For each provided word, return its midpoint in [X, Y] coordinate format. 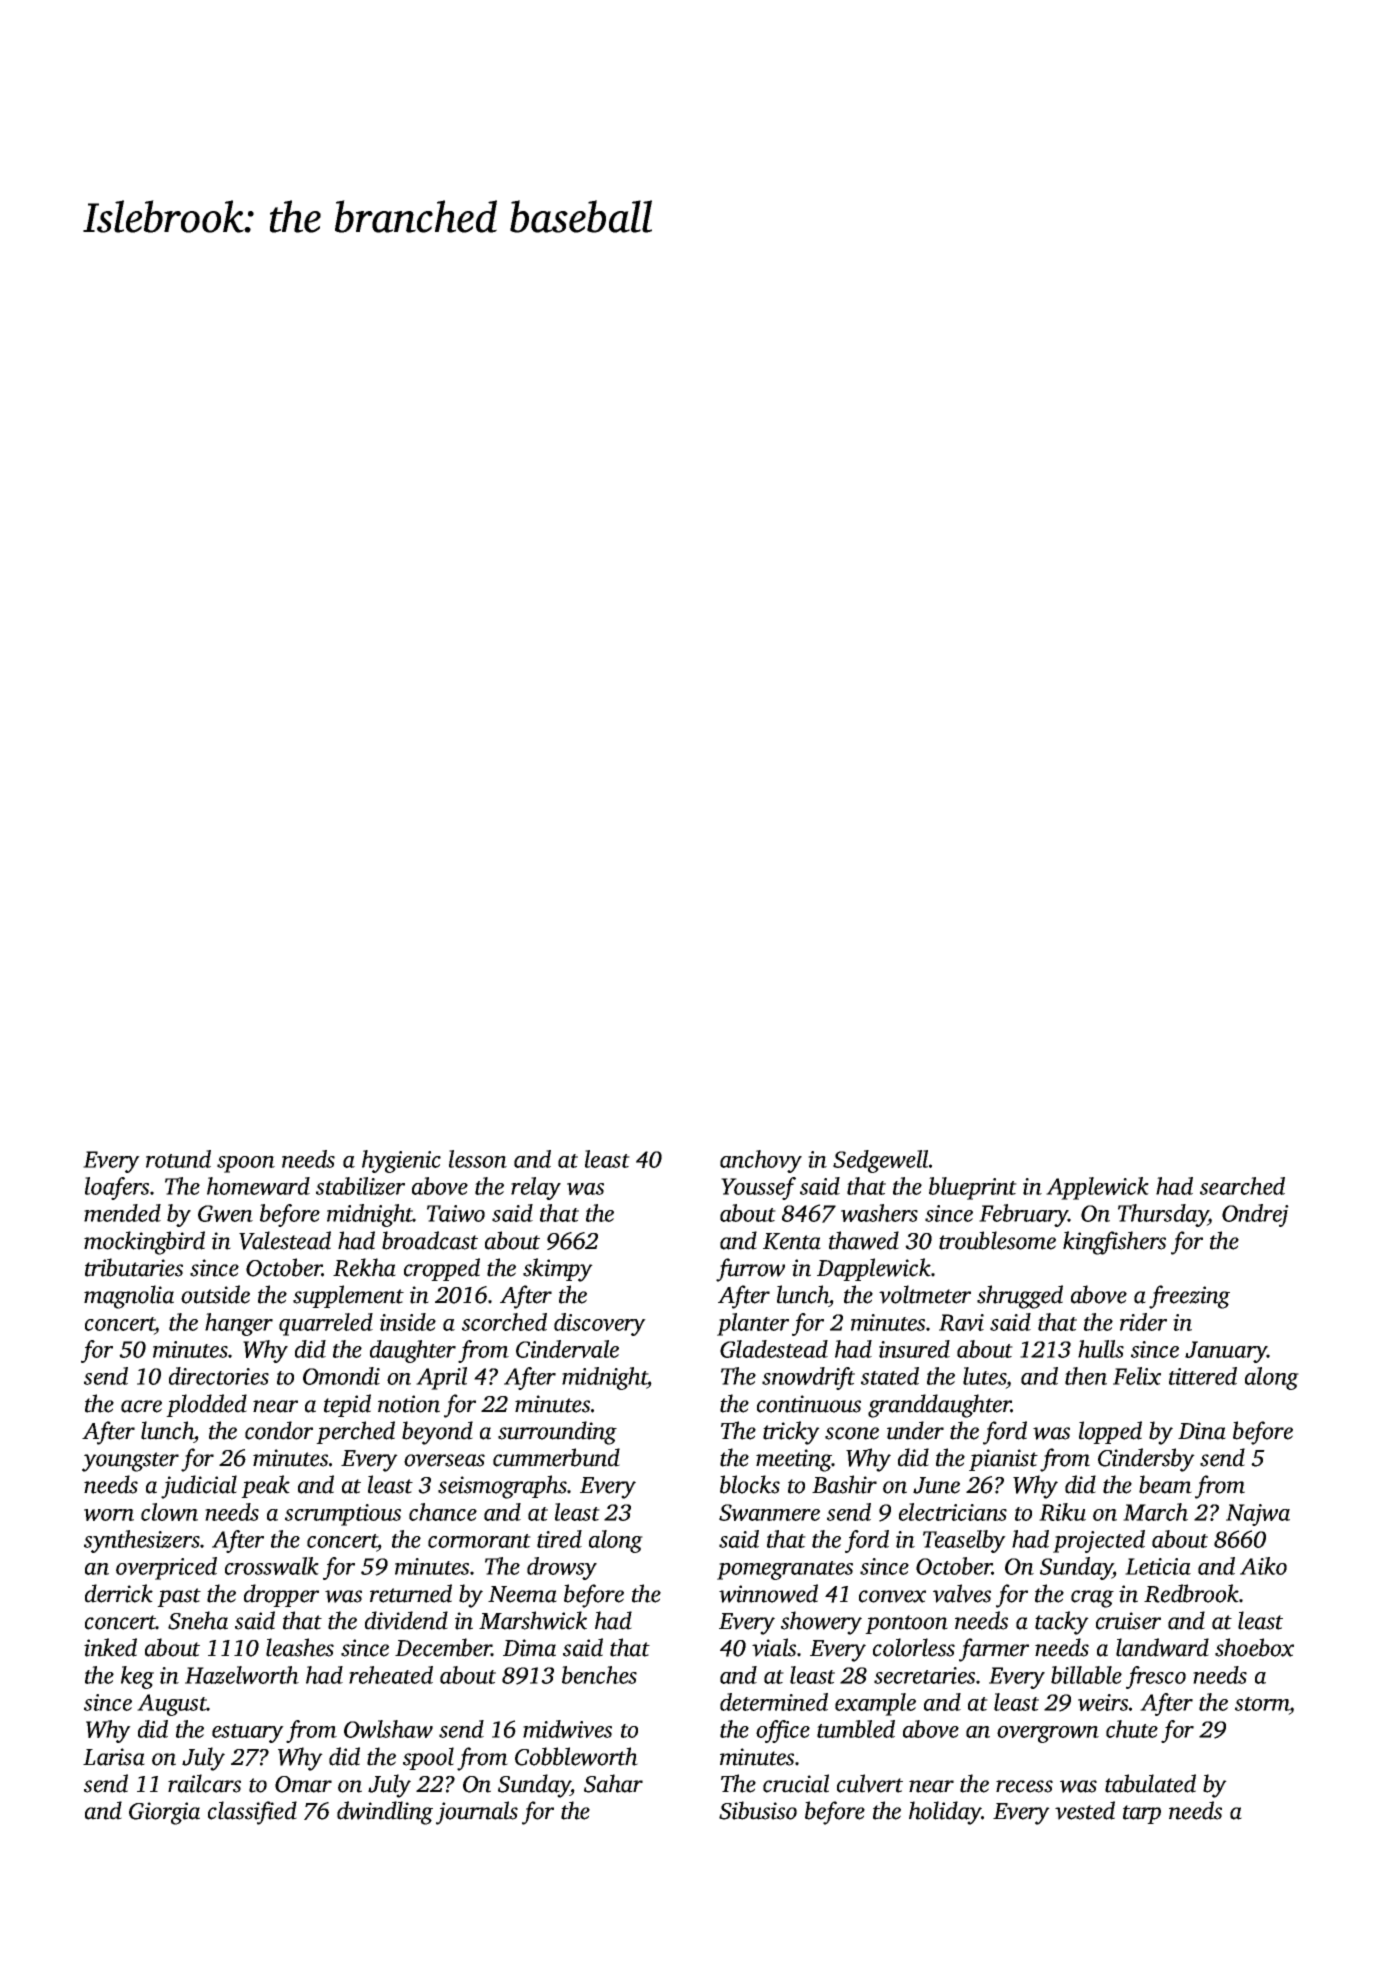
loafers [117, 1188]
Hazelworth [242, 1675]
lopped [1110, 1432]
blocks [750, 1484]
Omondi [341, 1376]
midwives [567, 1729]
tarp [1142, 1814]
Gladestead [774, 1349]
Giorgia [164, 1813]
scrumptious [343, 1515]
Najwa [1258, 1515]
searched [1242, 1186]
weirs [1103, 1702]
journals [477, 1813]
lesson [478, 1159]
